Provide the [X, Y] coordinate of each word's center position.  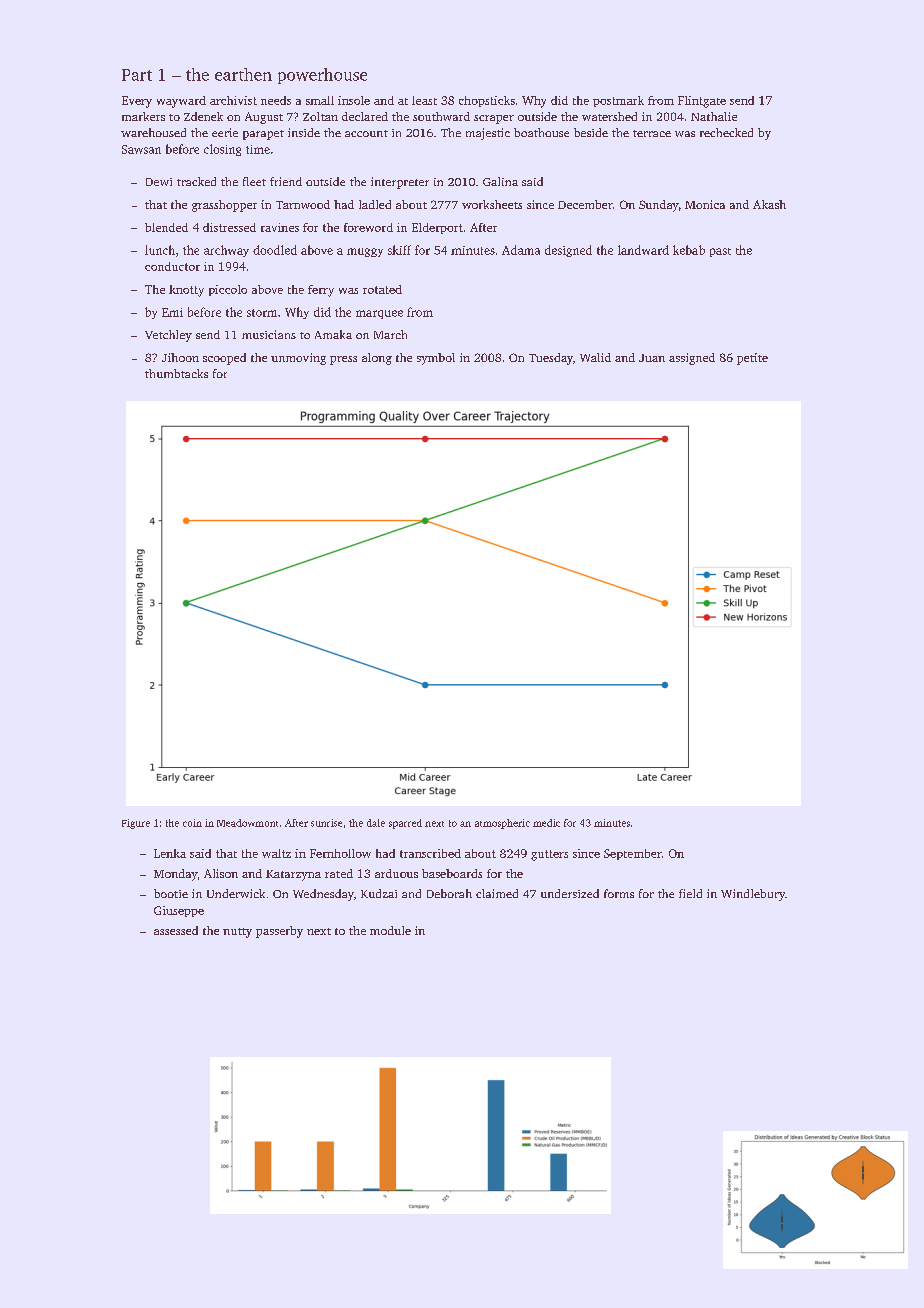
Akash [769, 204]
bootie [171, 893]
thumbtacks [176, 373]
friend [286, 181]
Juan [652, 358]
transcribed [430, 853]
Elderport [437, 228]
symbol [436, 359]
